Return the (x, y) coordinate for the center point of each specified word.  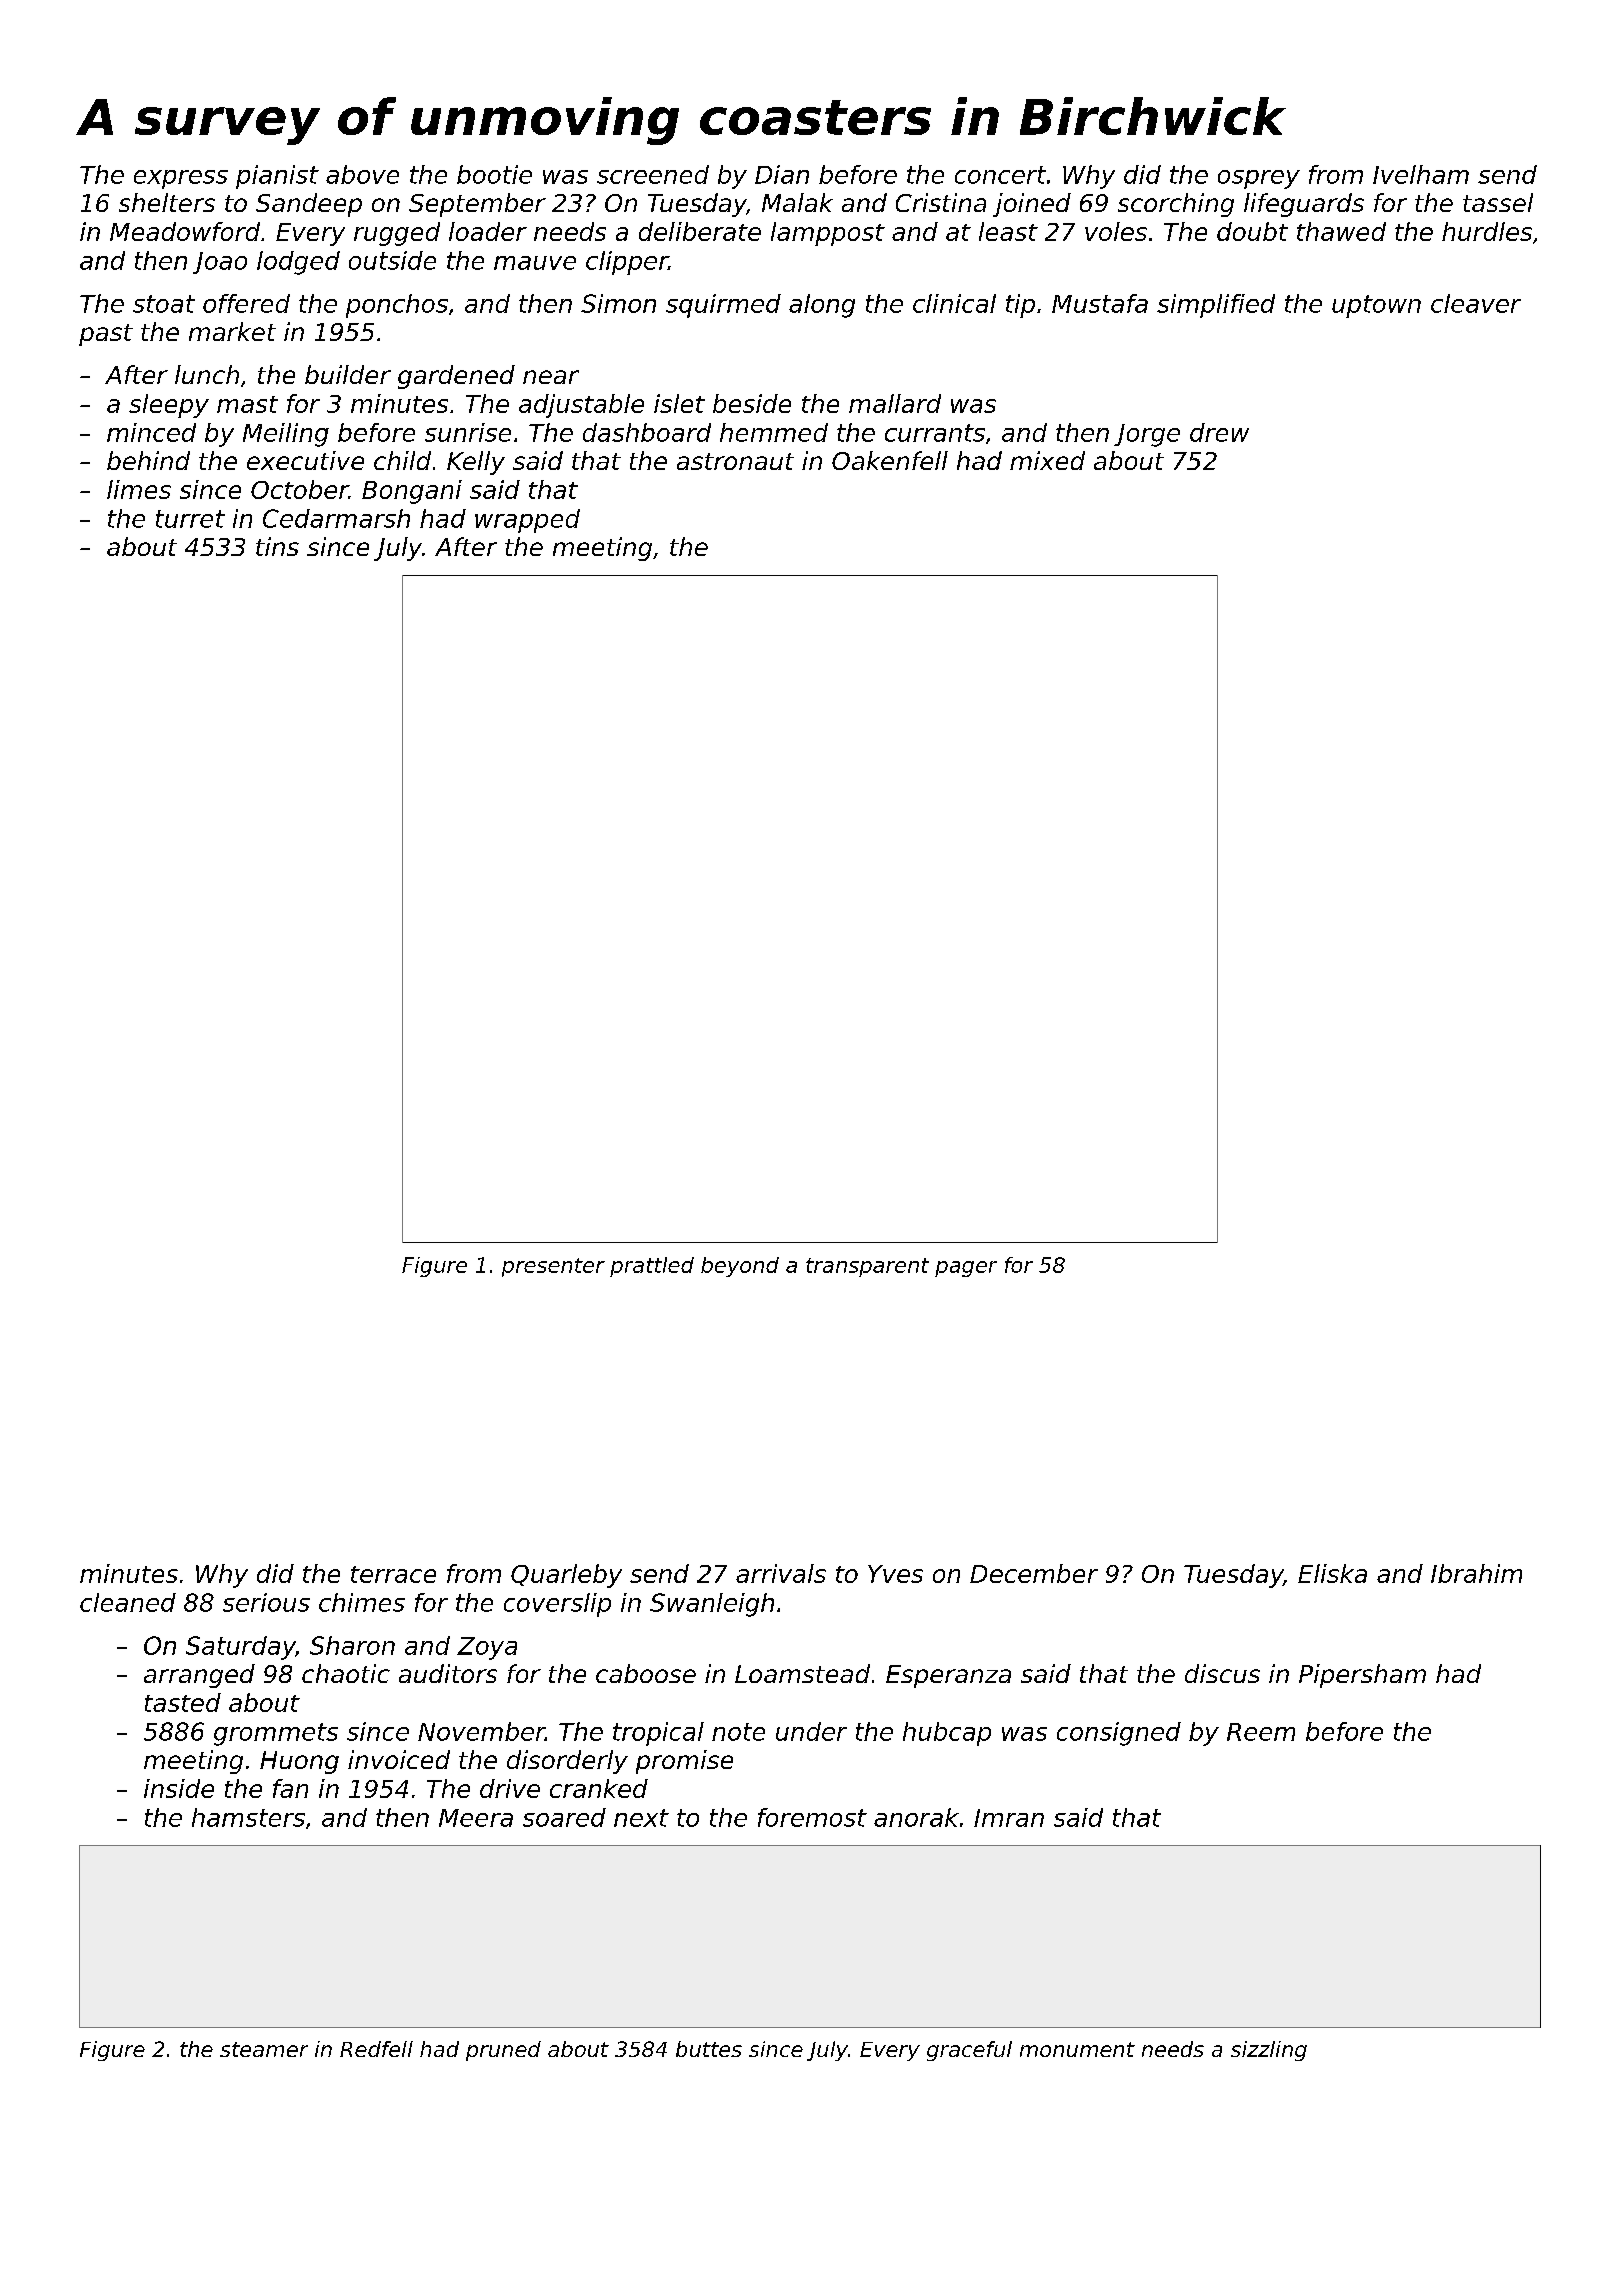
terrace (393, 1574)
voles (1116, 231)
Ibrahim (1476, 1573)
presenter (553, 1267)
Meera (476, 1818)
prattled (652, 1267)
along (822, 306)
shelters (167, 202)
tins (277, 546)
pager (966, 1269)
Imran (1009, 1818)
